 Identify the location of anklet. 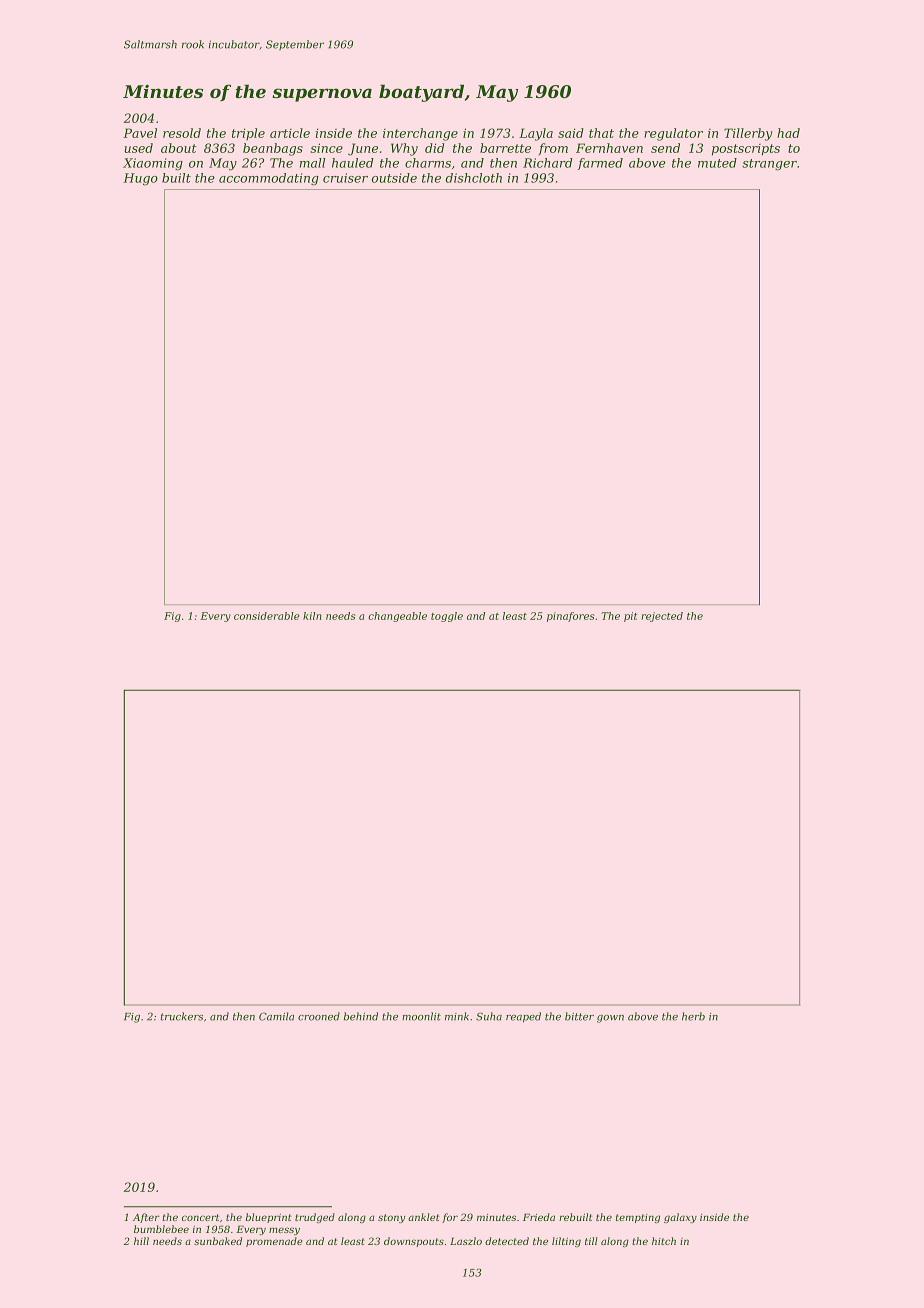
(424, 1217).
